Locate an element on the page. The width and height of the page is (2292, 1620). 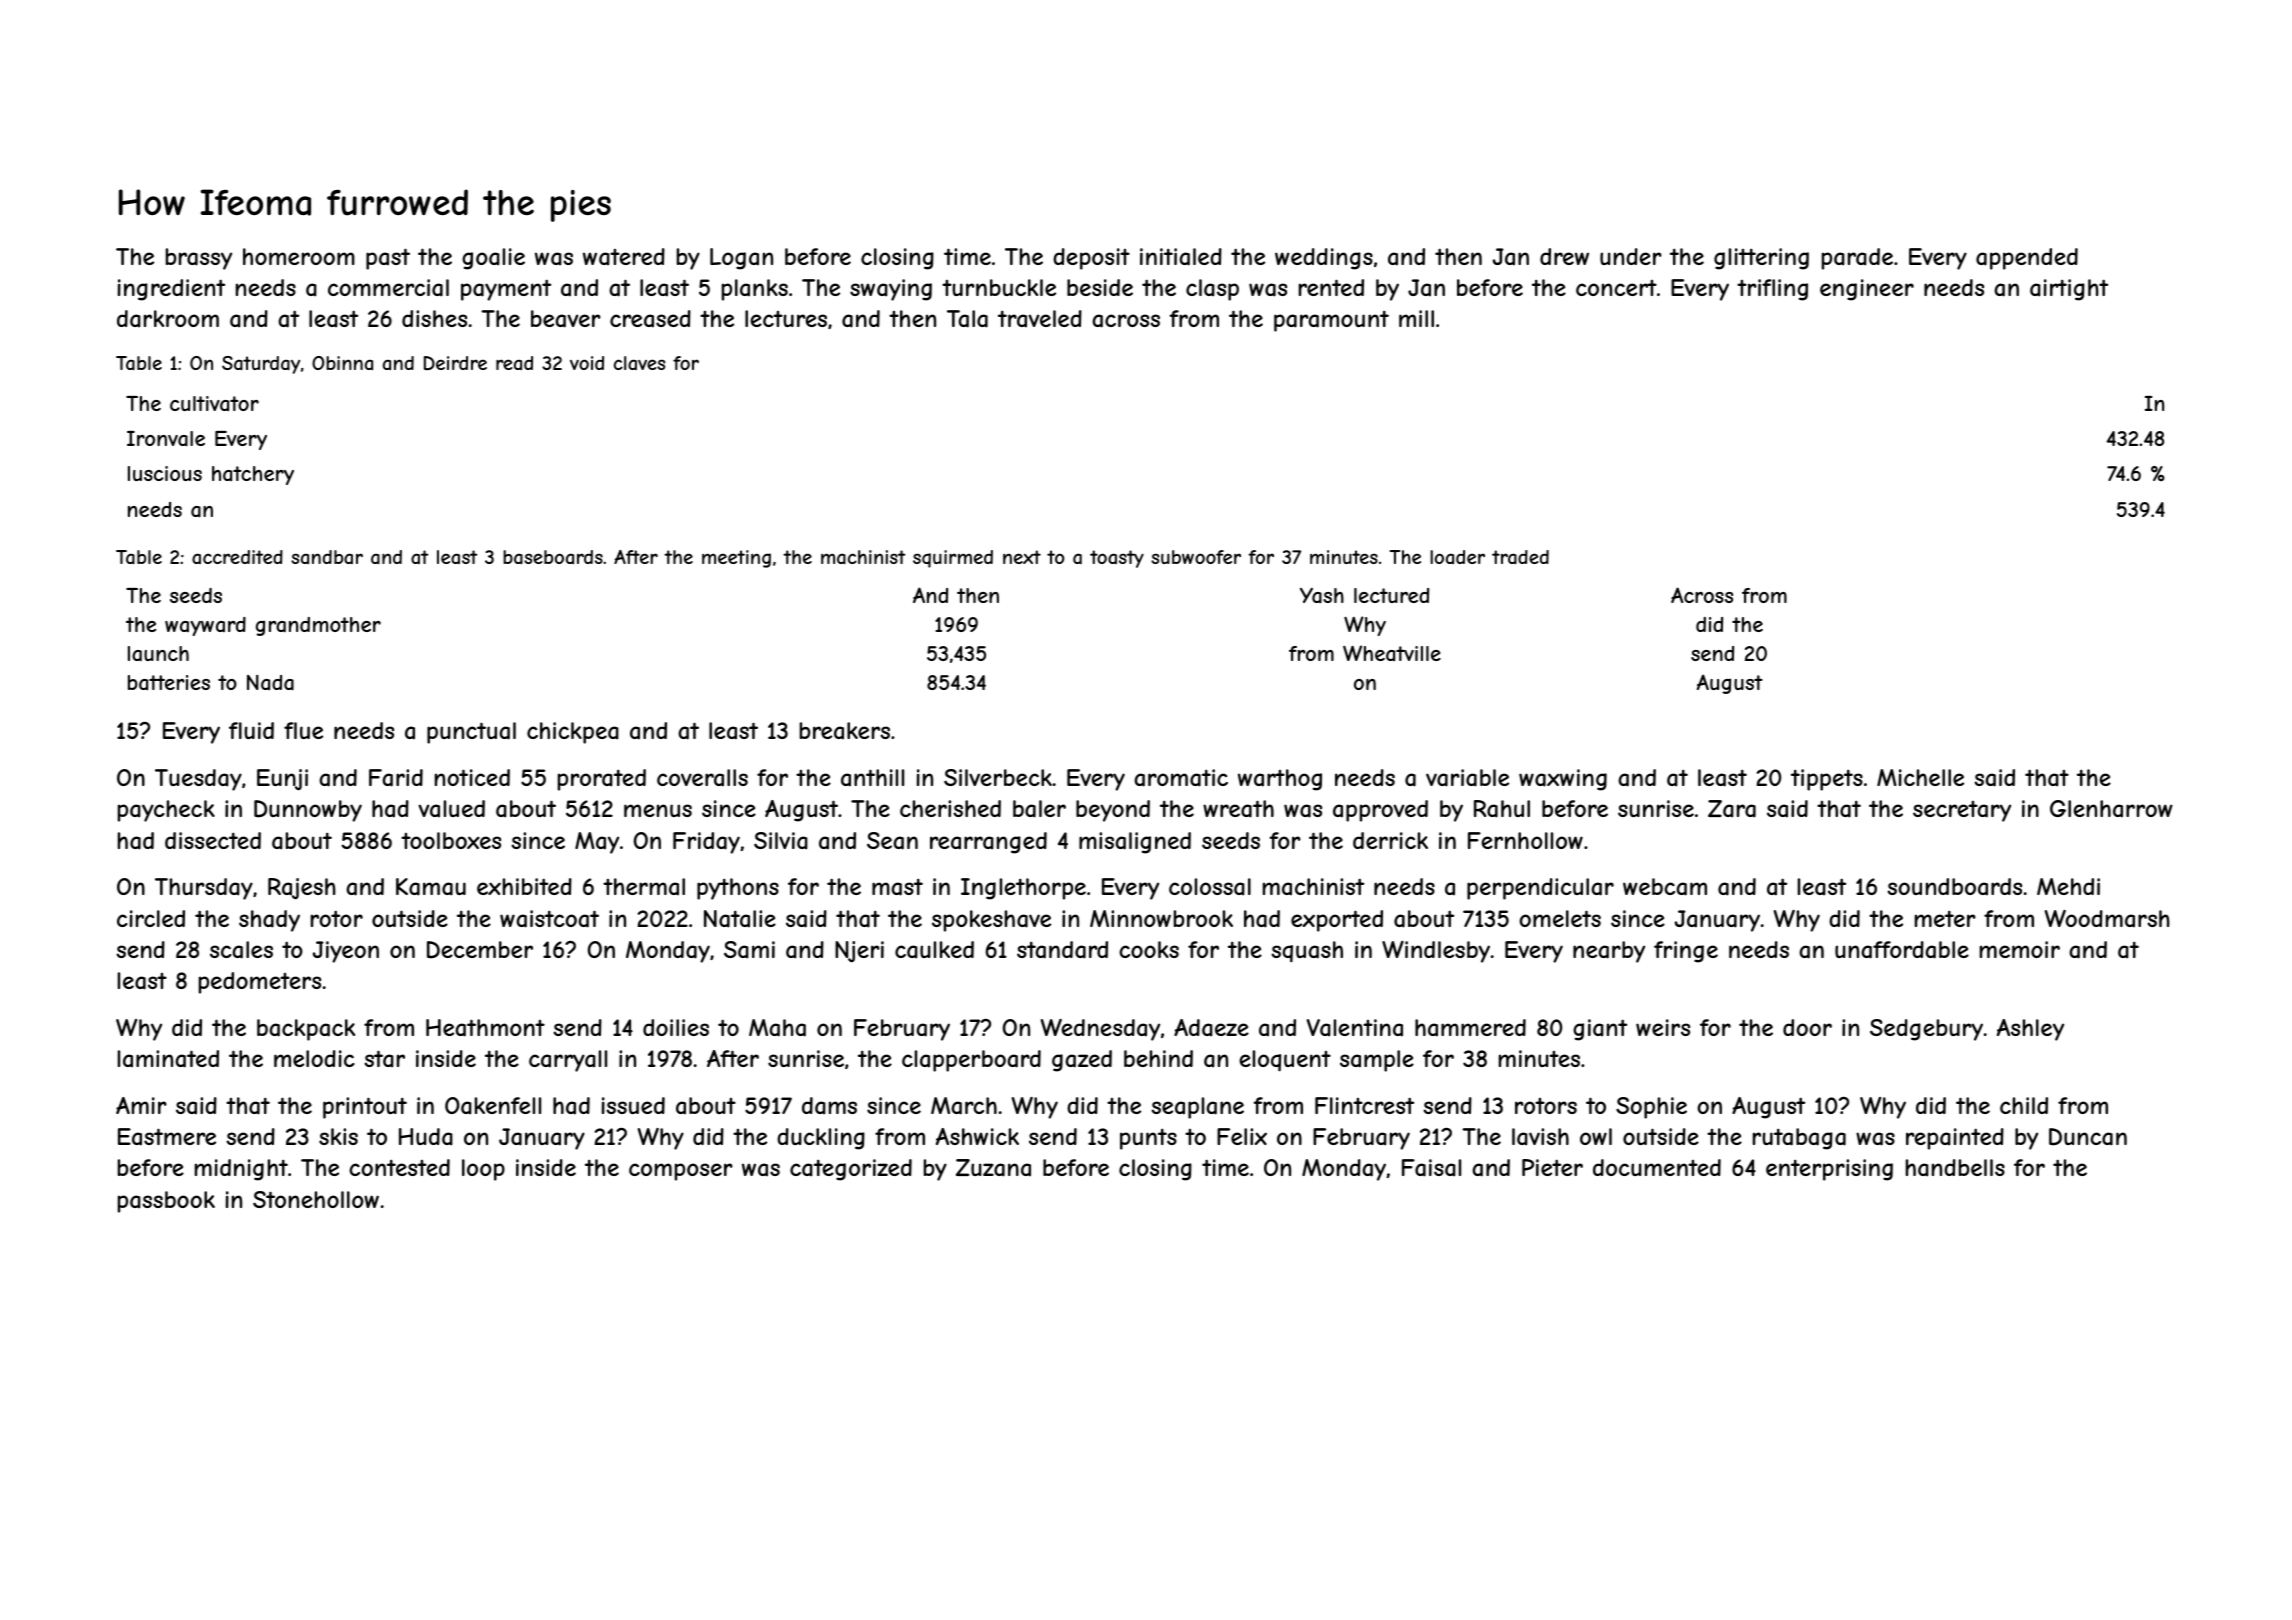
Sedgebury is located at coordinates (1926, 1030).
